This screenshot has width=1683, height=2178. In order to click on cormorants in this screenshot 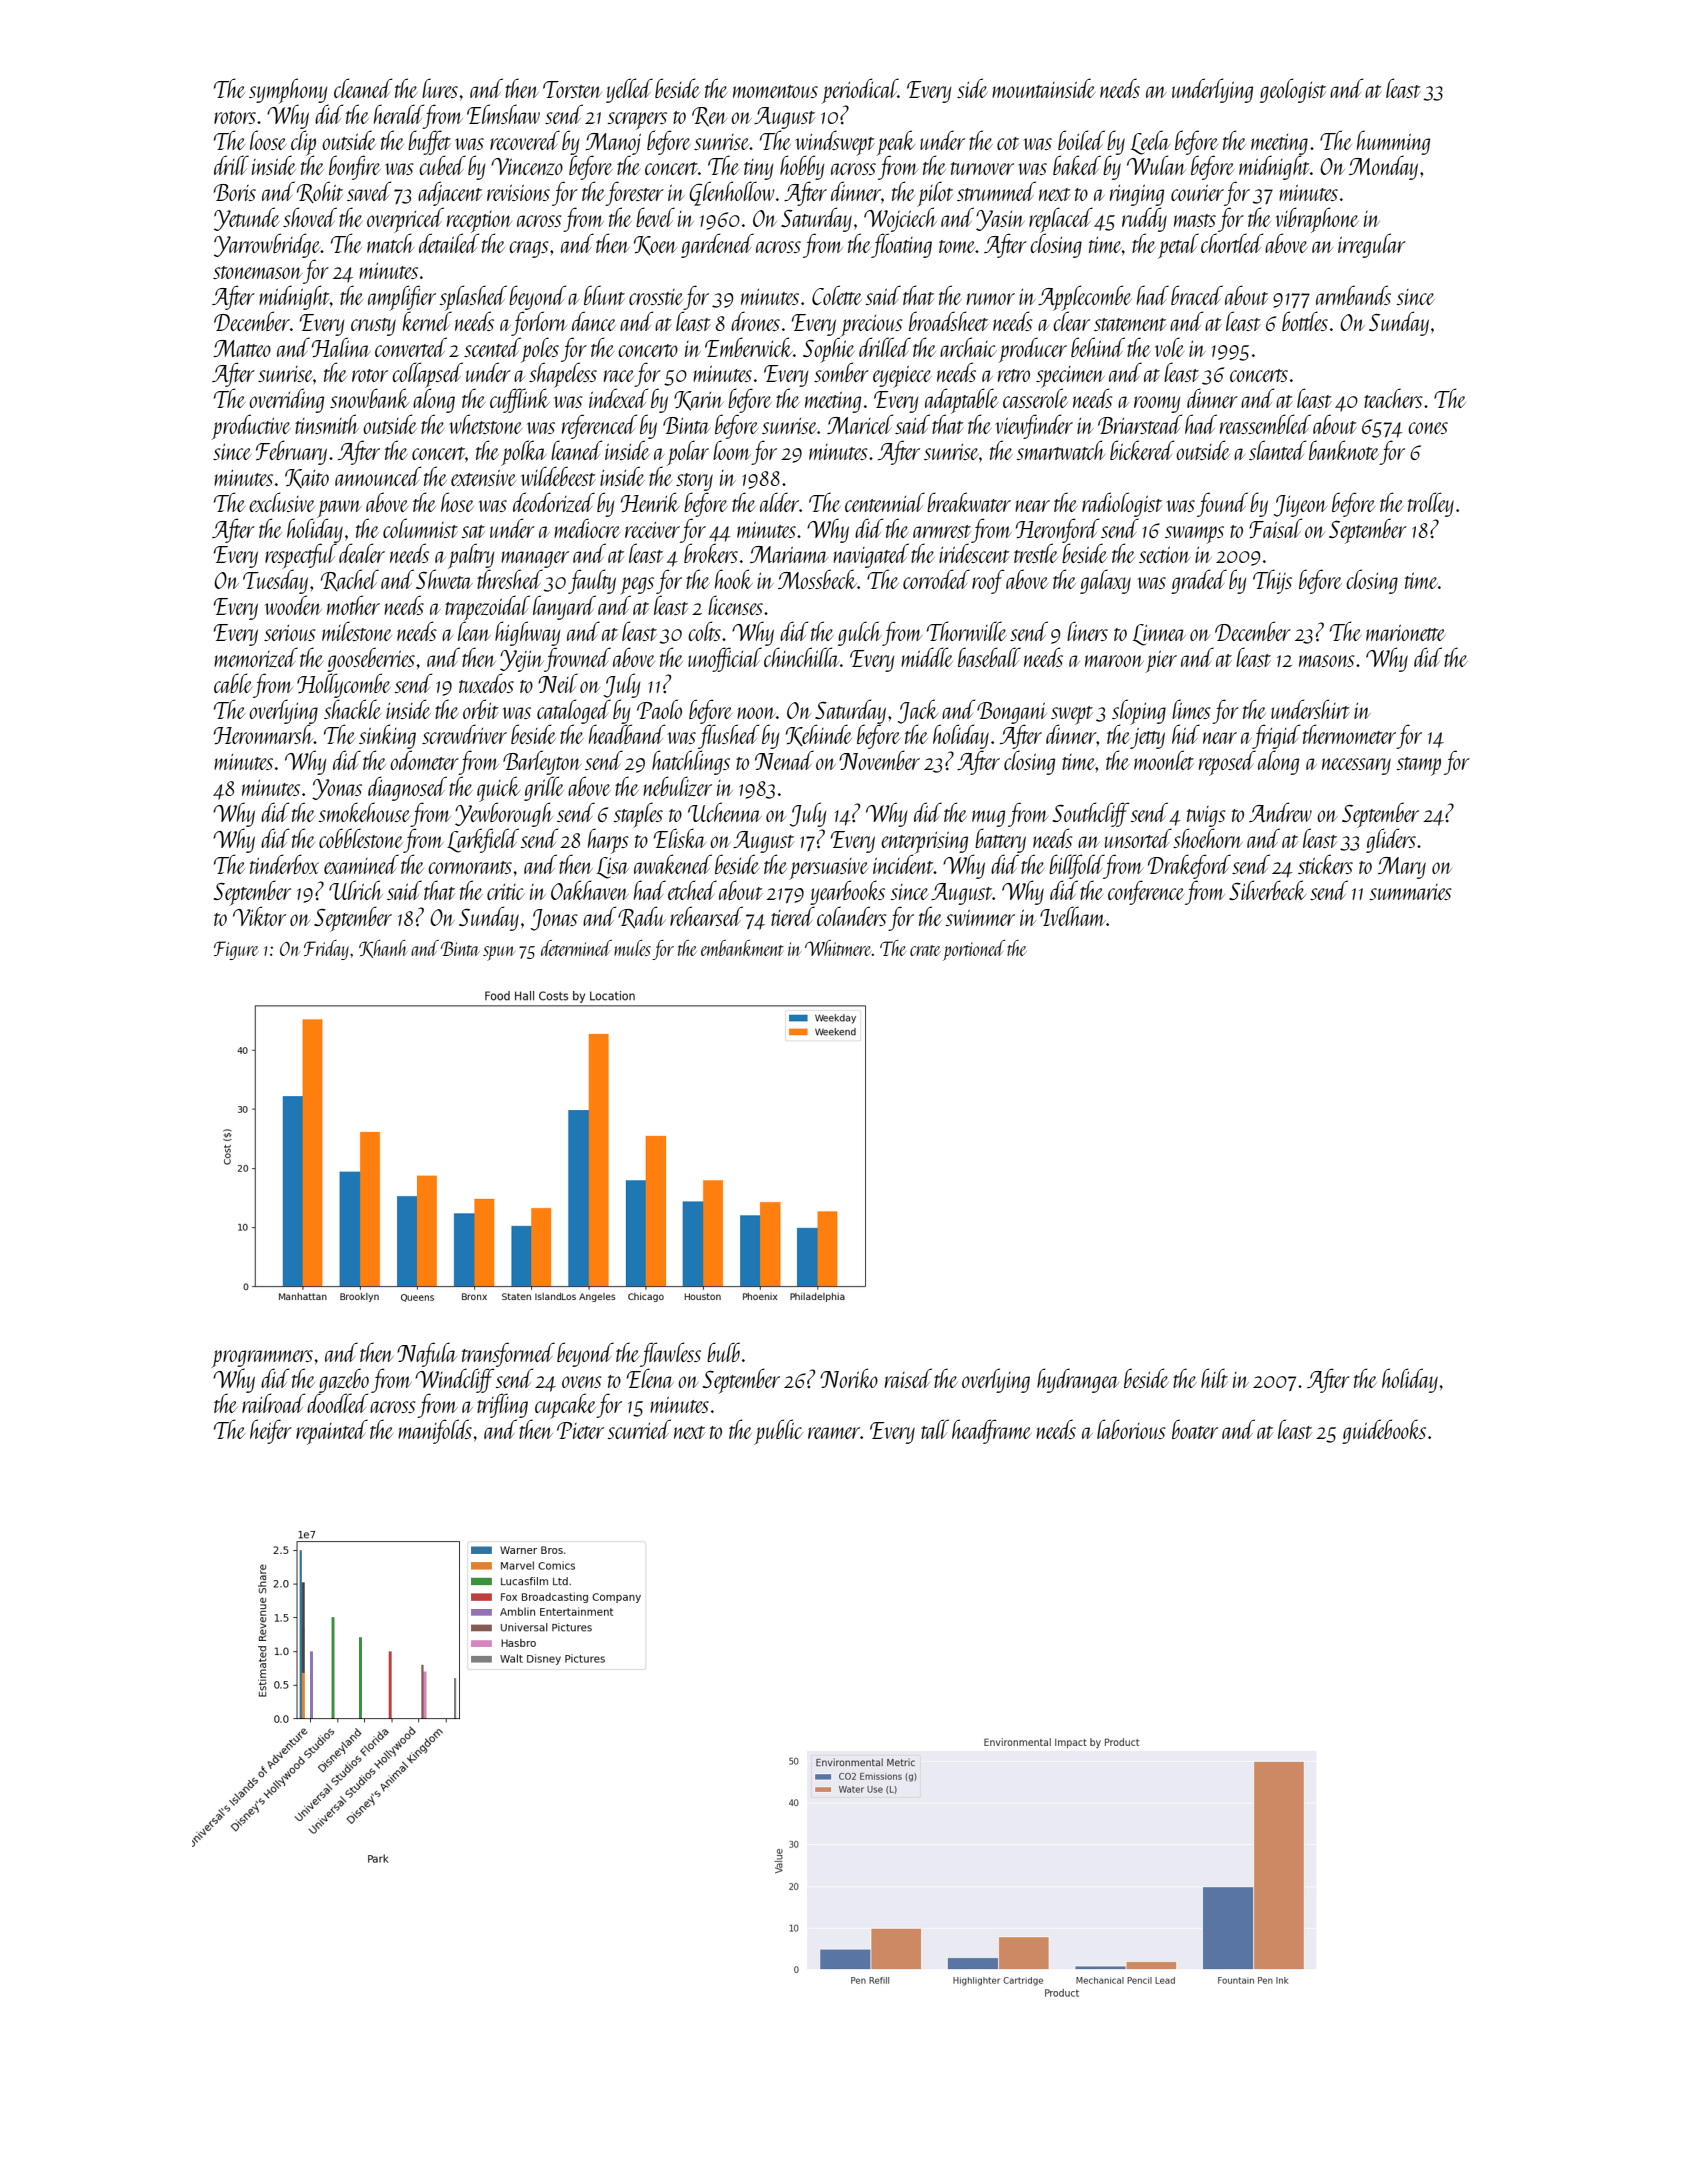, I will do `click(470, 867)`.
